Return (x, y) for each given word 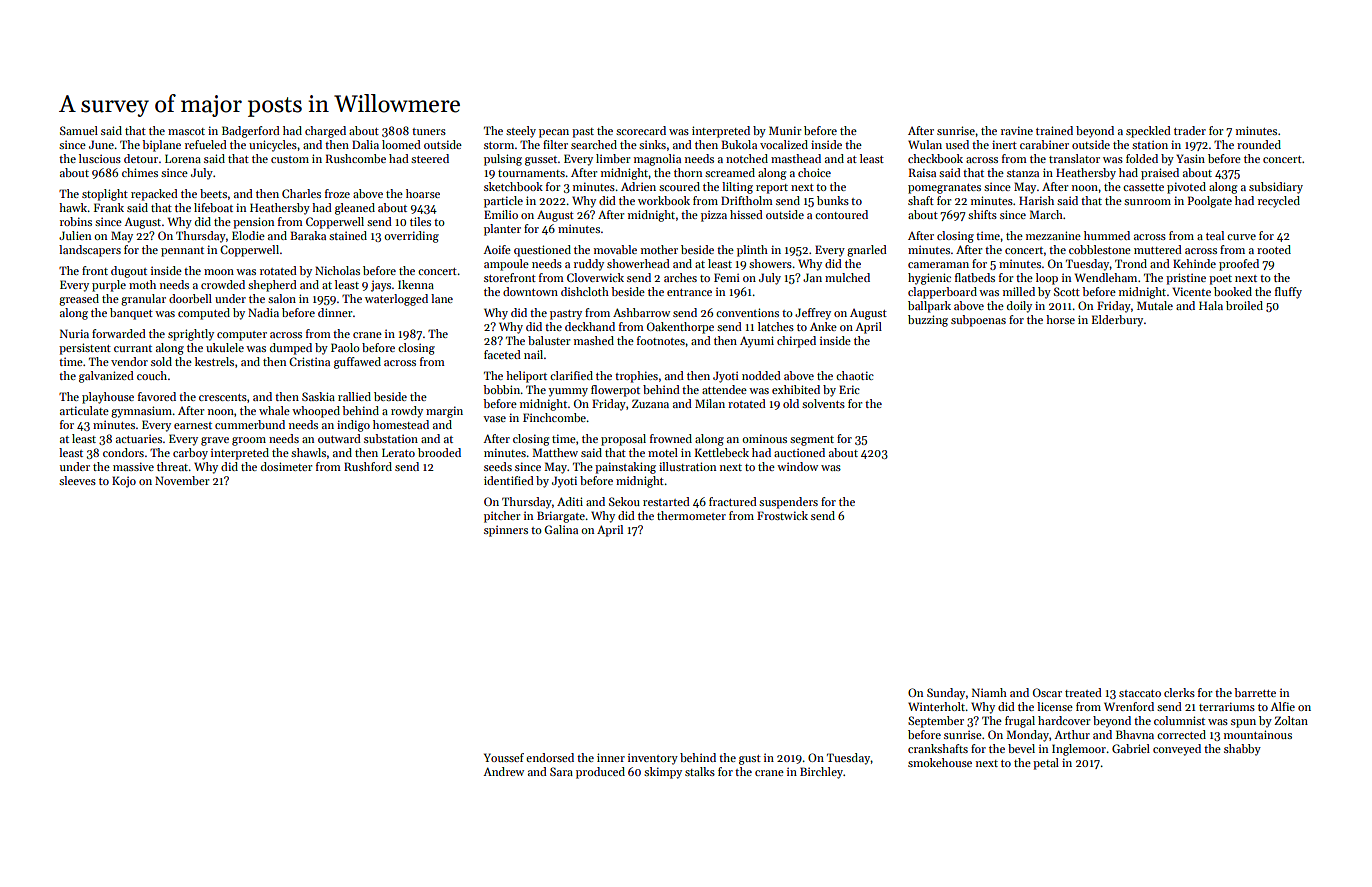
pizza (714, 216)
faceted (502, 354)
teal (1215, 235)
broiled (1244, 305)
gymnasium (141, 412)
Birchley (821, 773)
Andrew (503, 771)
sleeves (77, 480)
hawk (73, 207)
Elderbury (1117, 321)
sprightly (191, 335)
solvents (823, 403)
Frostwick (782, 515)
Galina (561, 529)
